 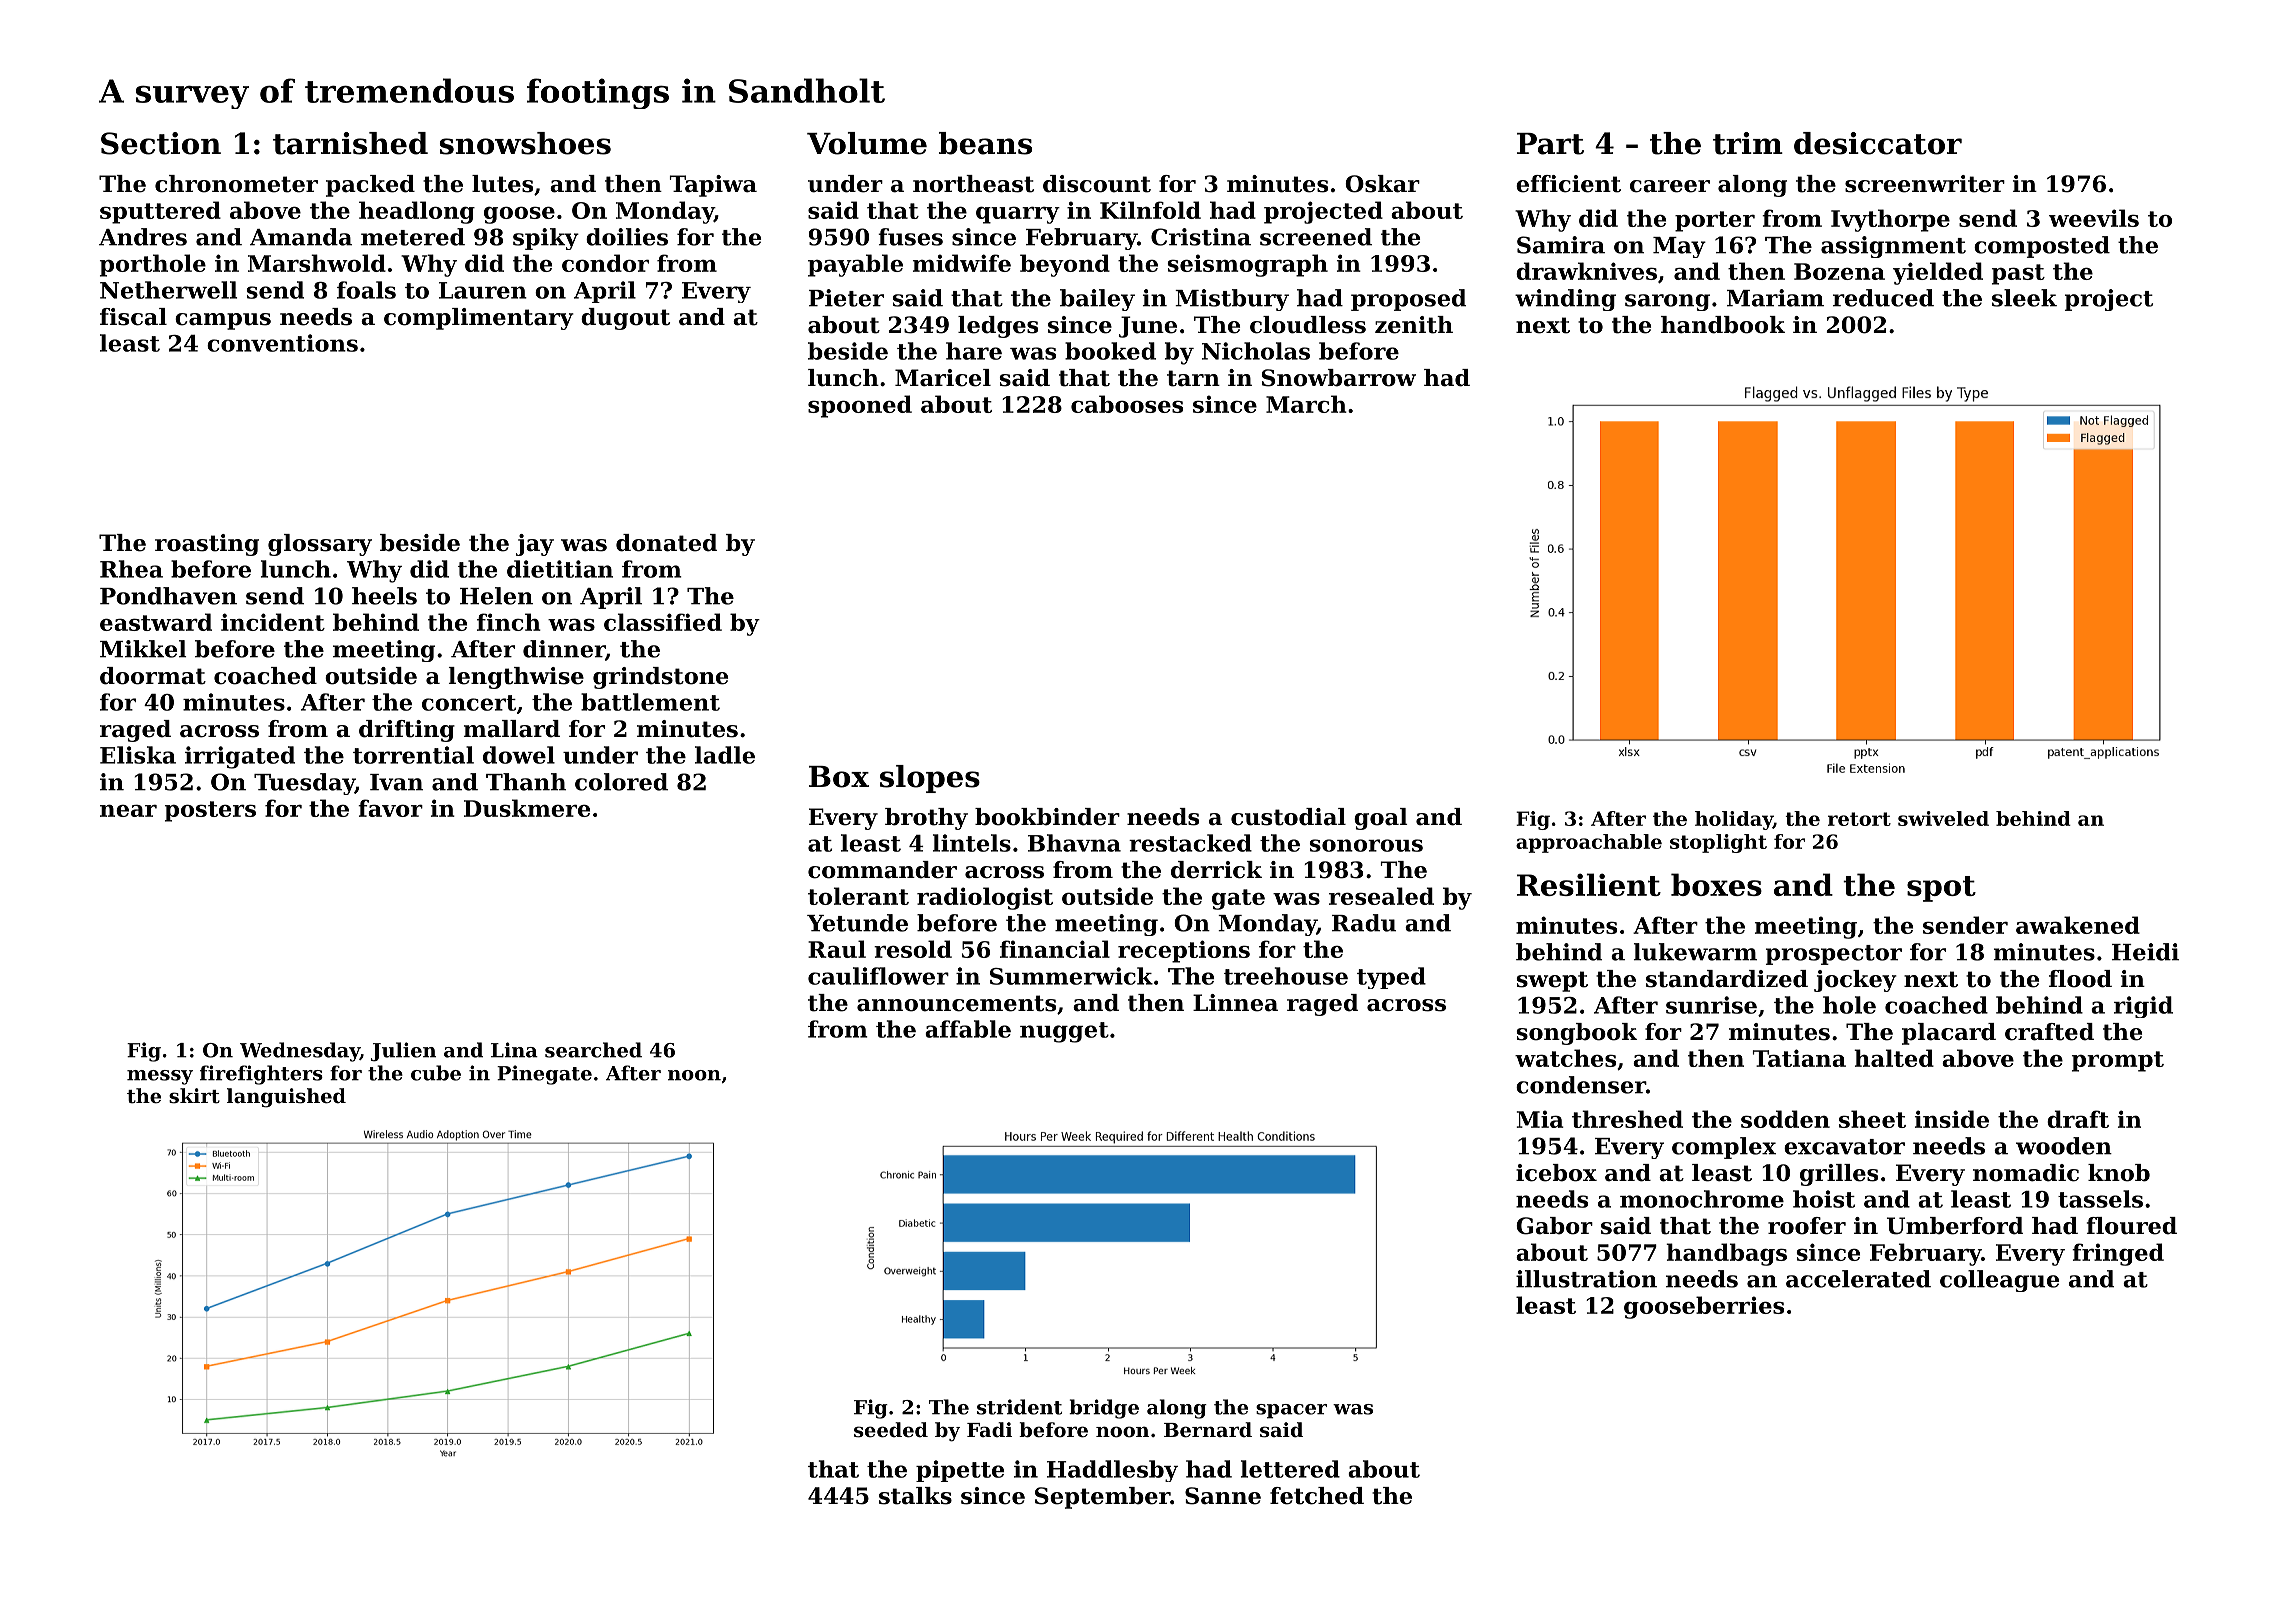 I want to click on Volume, so click(x=867, y=143).
